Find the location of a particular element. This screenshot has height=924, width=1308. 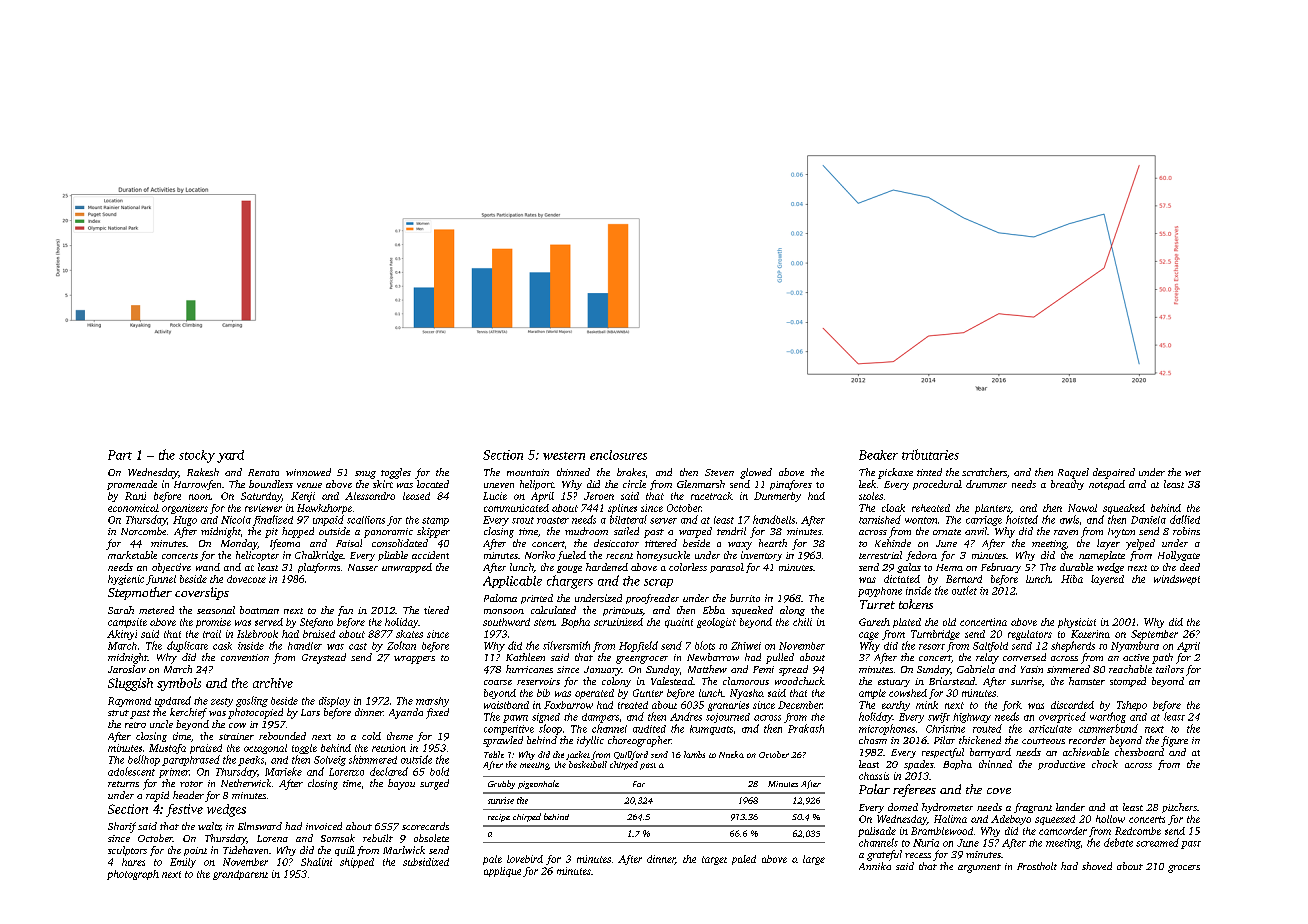

pitchers is located at coordinates (1179, 808).
